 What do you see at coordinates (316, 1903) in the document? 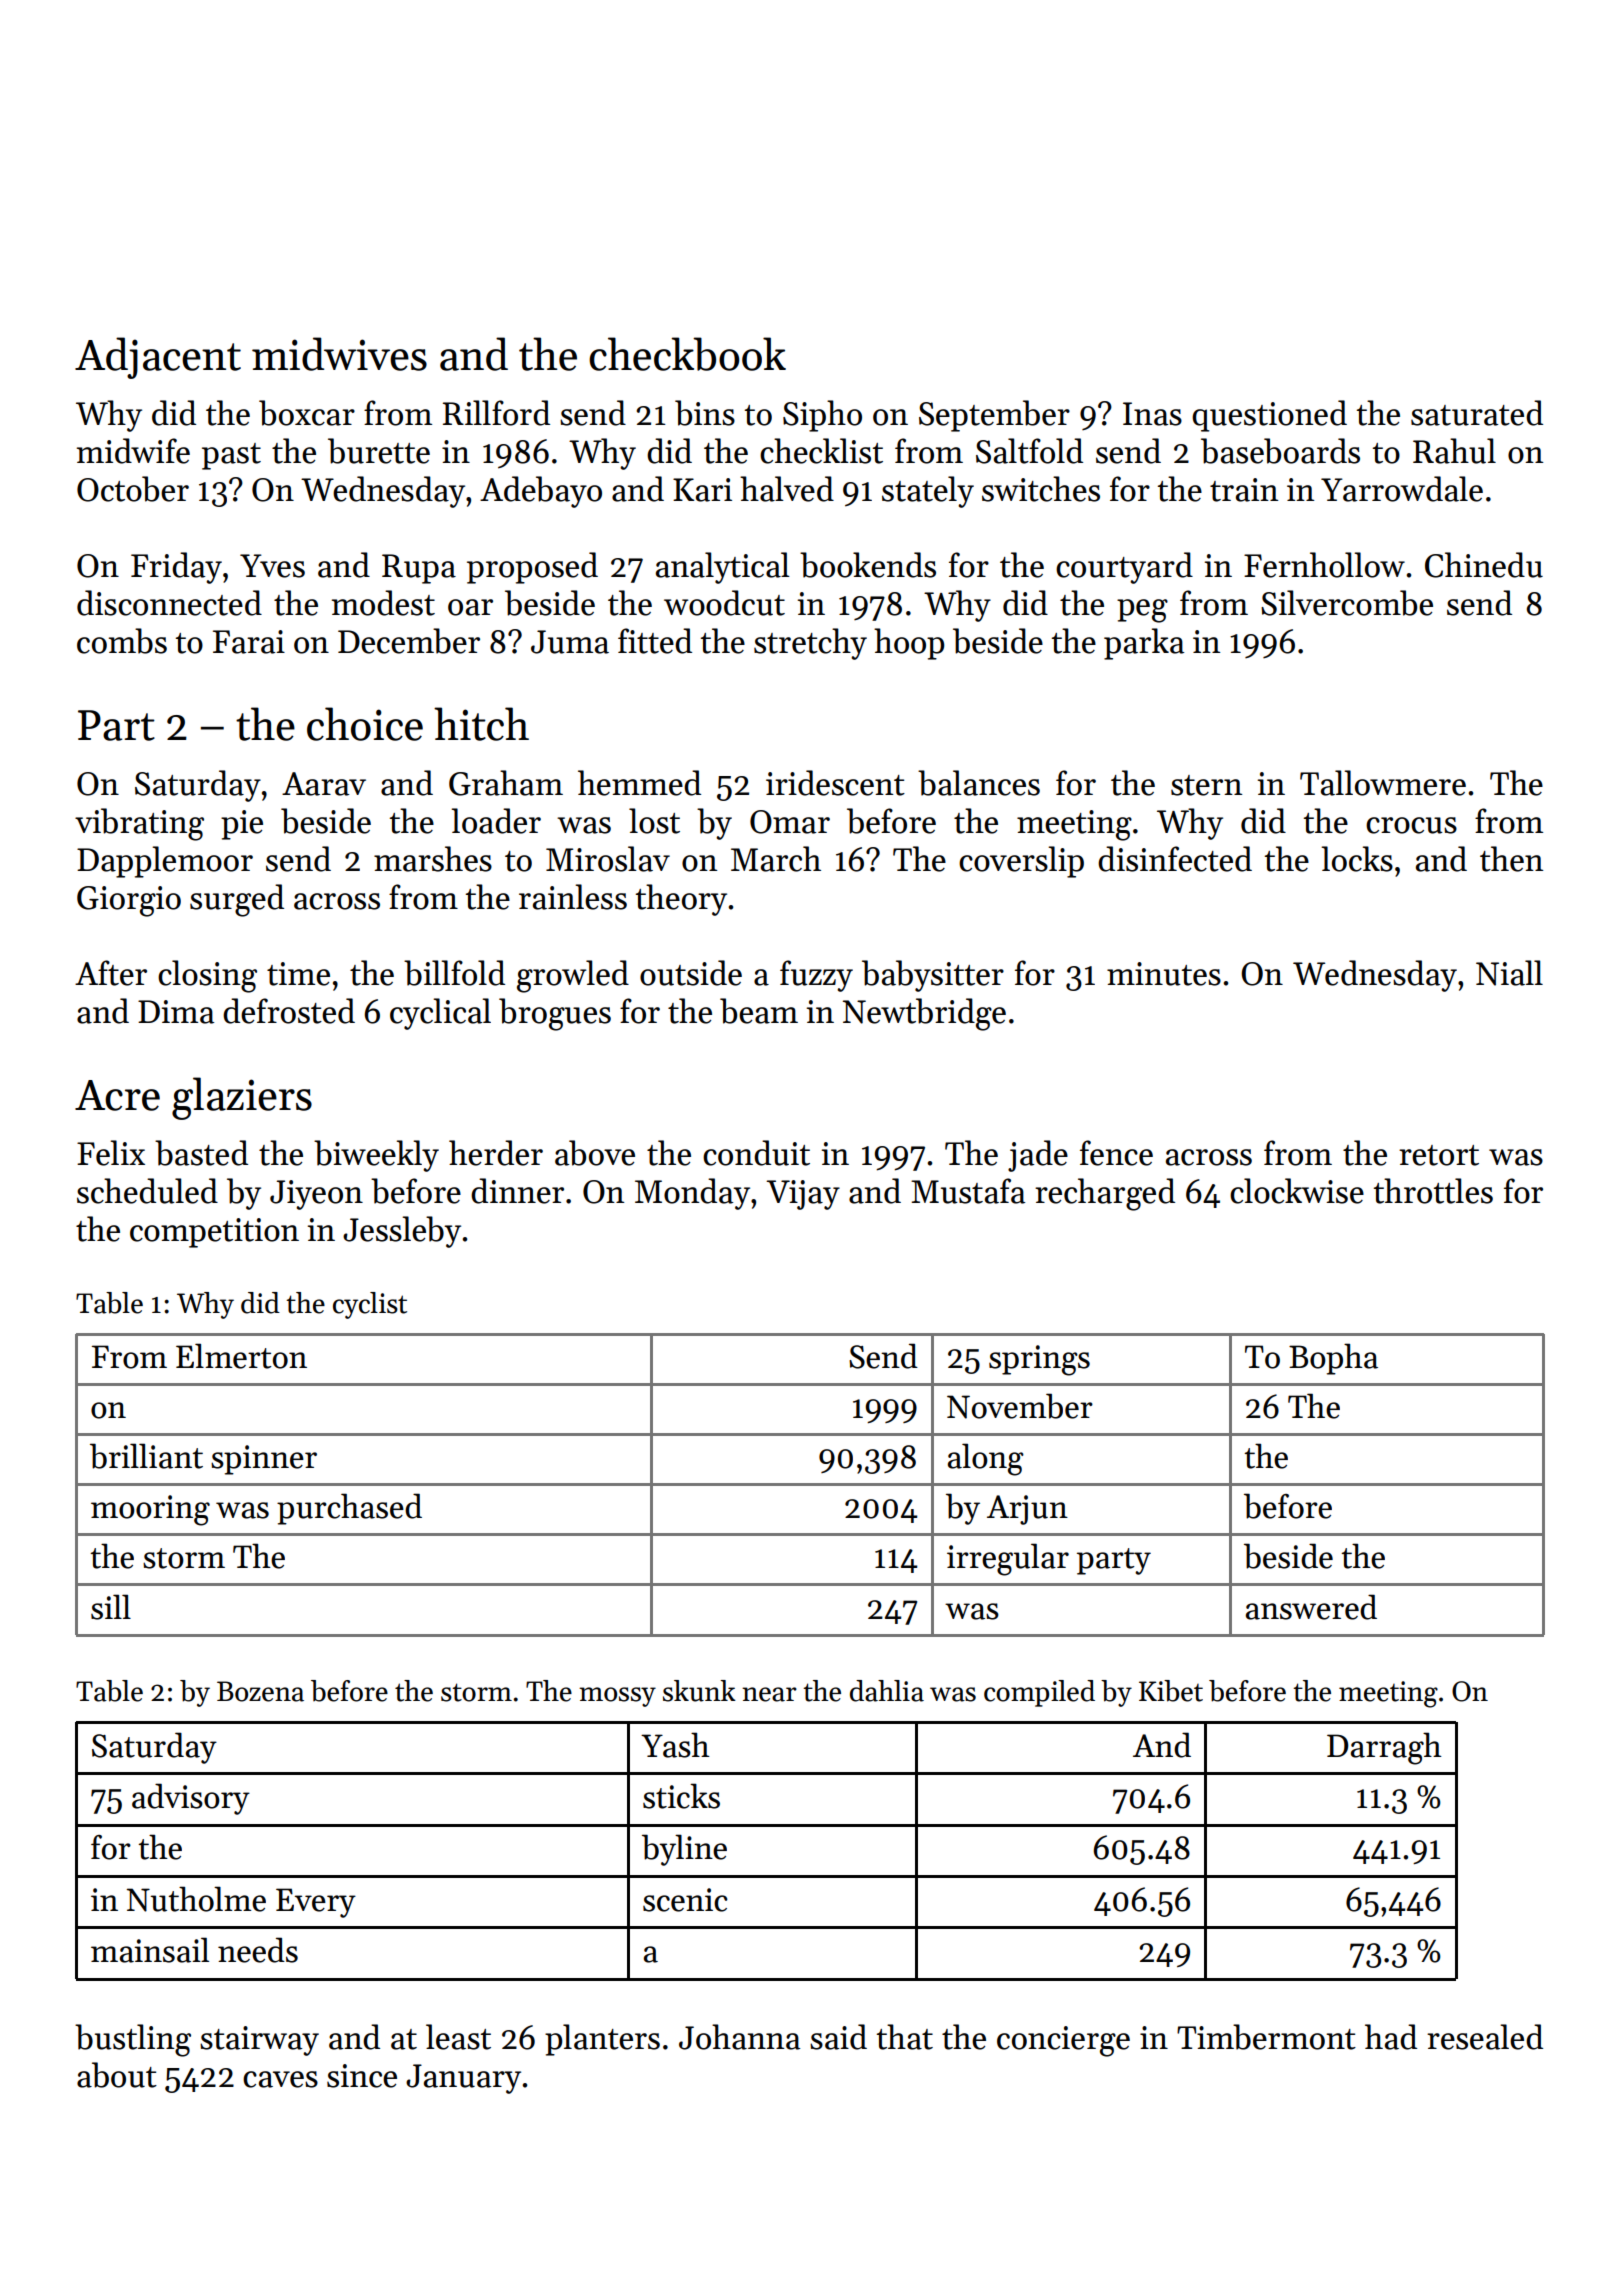
I see `Every` at bounding box center [316, 1903].
